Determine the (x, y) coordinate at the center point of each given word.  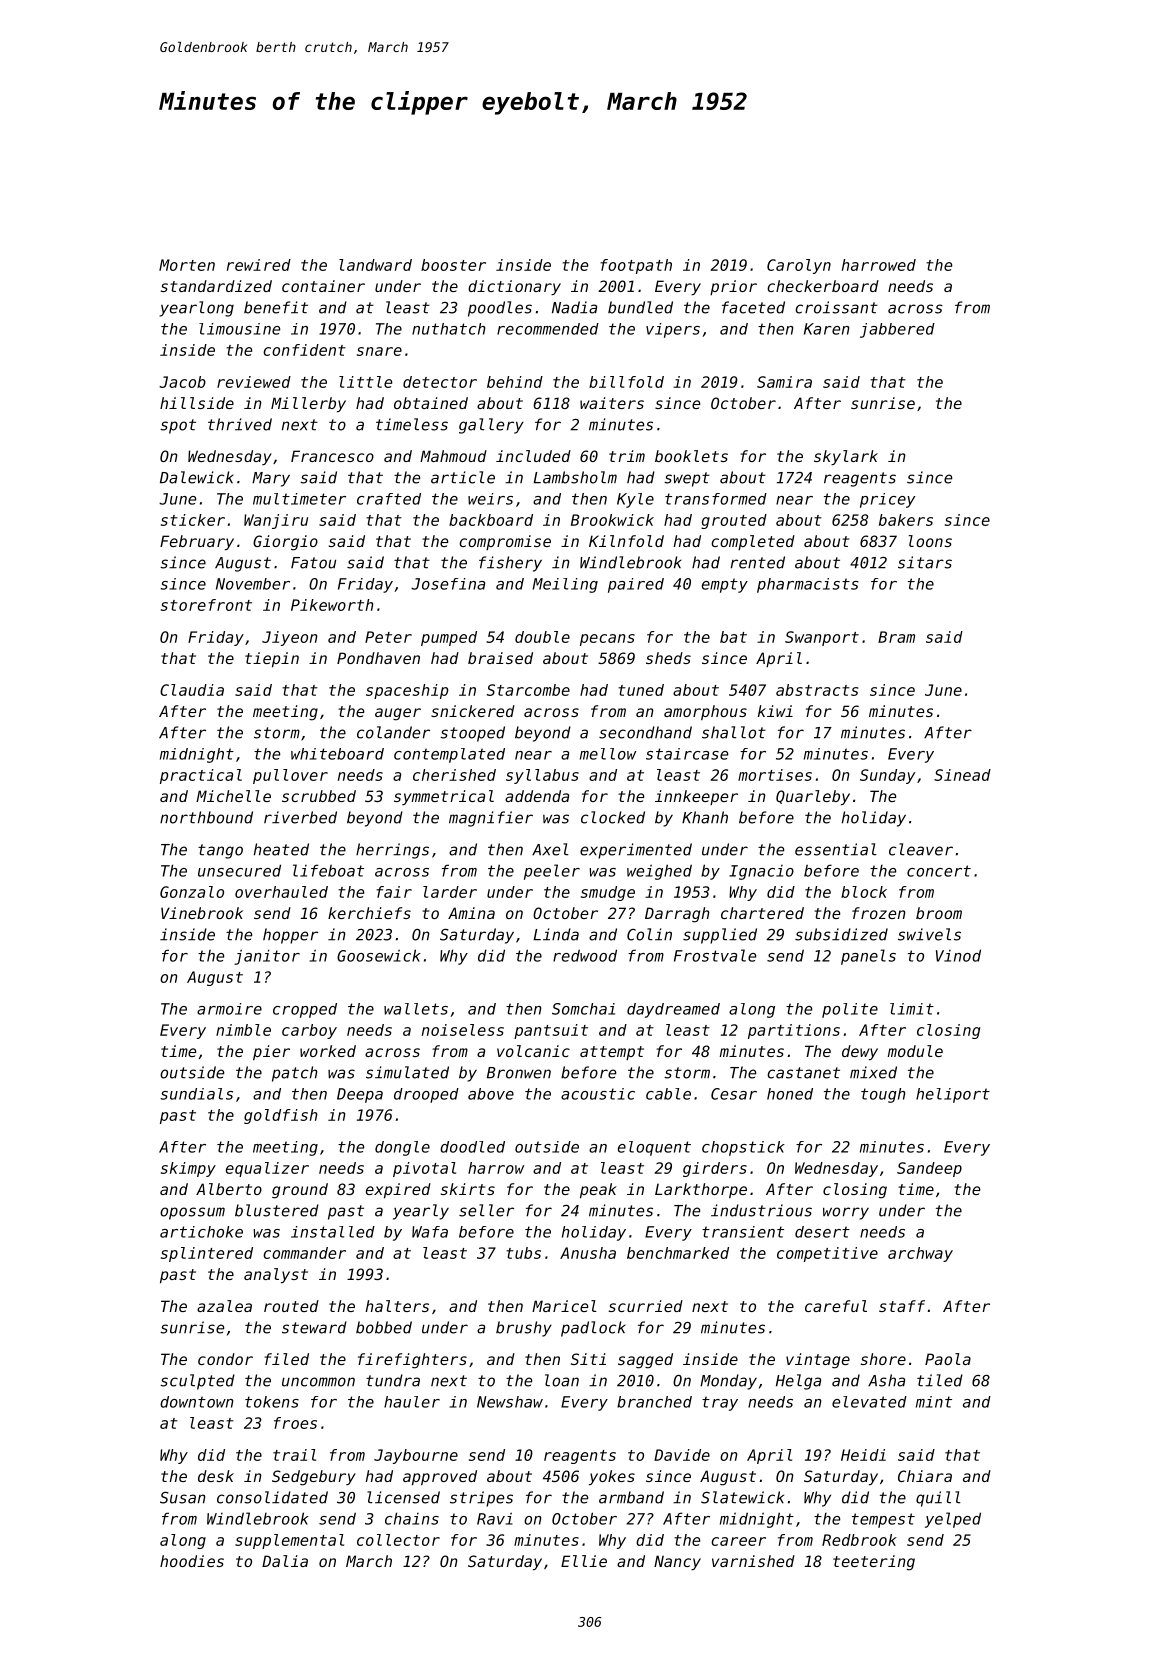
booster (453, 265)
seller (486, 1210)
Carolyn (799, 266)
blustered (277, 1210)
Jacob (182, 382)
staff (902, 1306)
